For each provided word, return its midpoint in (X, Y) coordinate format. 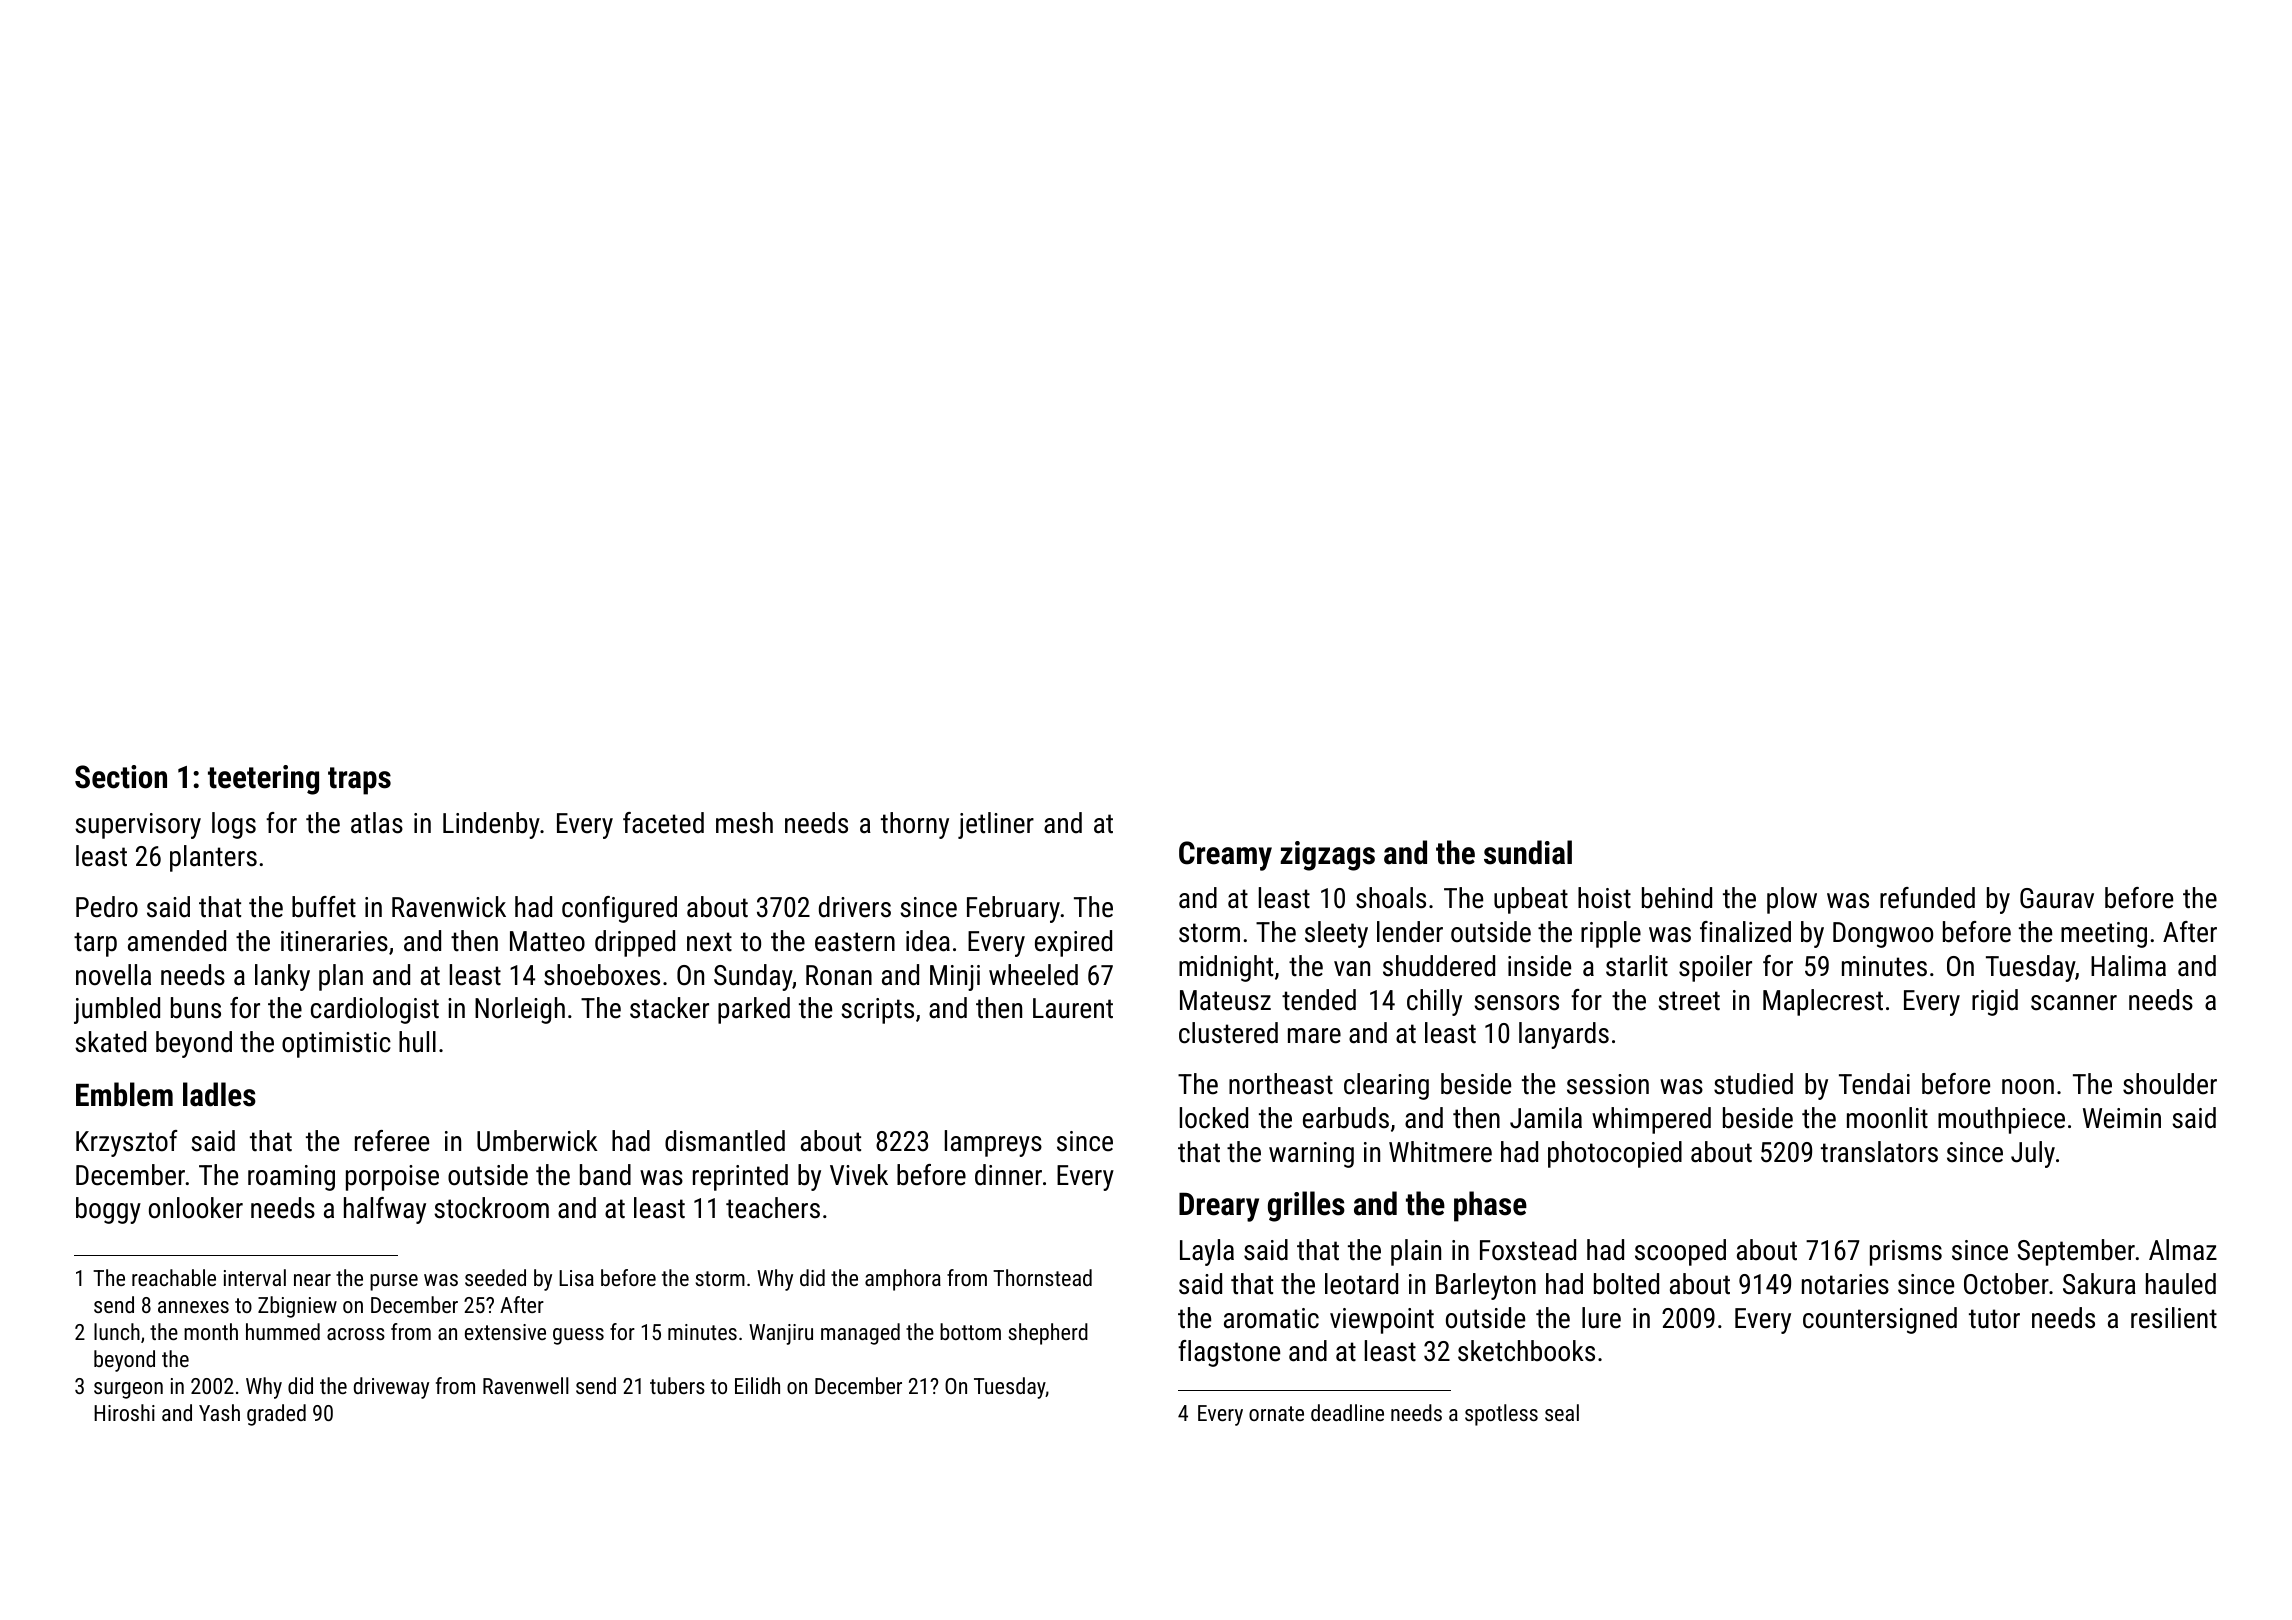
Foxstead (1528, 1250)
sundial (1528, 852)
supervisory (138, 826)
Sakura (2099, 1284)
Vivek (859, 1175)
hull (417, 1042)
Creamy (1225, 856)
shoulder (2170, 1084)
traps (359, 781)
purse (394, 1282)
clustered (1228, 1033)
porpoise (392, 1178)
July (2033, 1154)
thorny (915, 825)
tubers (677, 1385)
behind (1677, 898)
